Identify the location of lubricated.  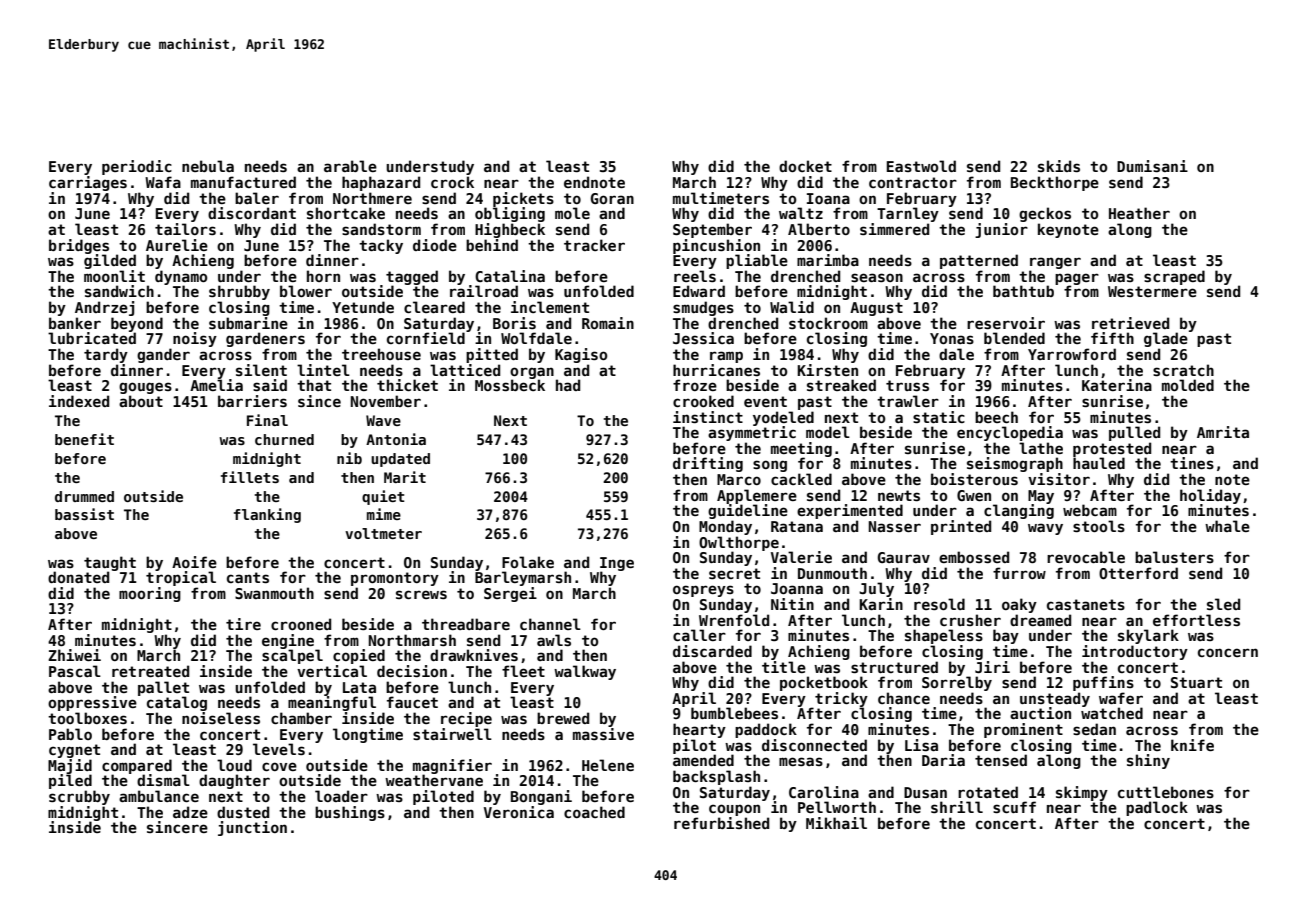
(92, 338).
